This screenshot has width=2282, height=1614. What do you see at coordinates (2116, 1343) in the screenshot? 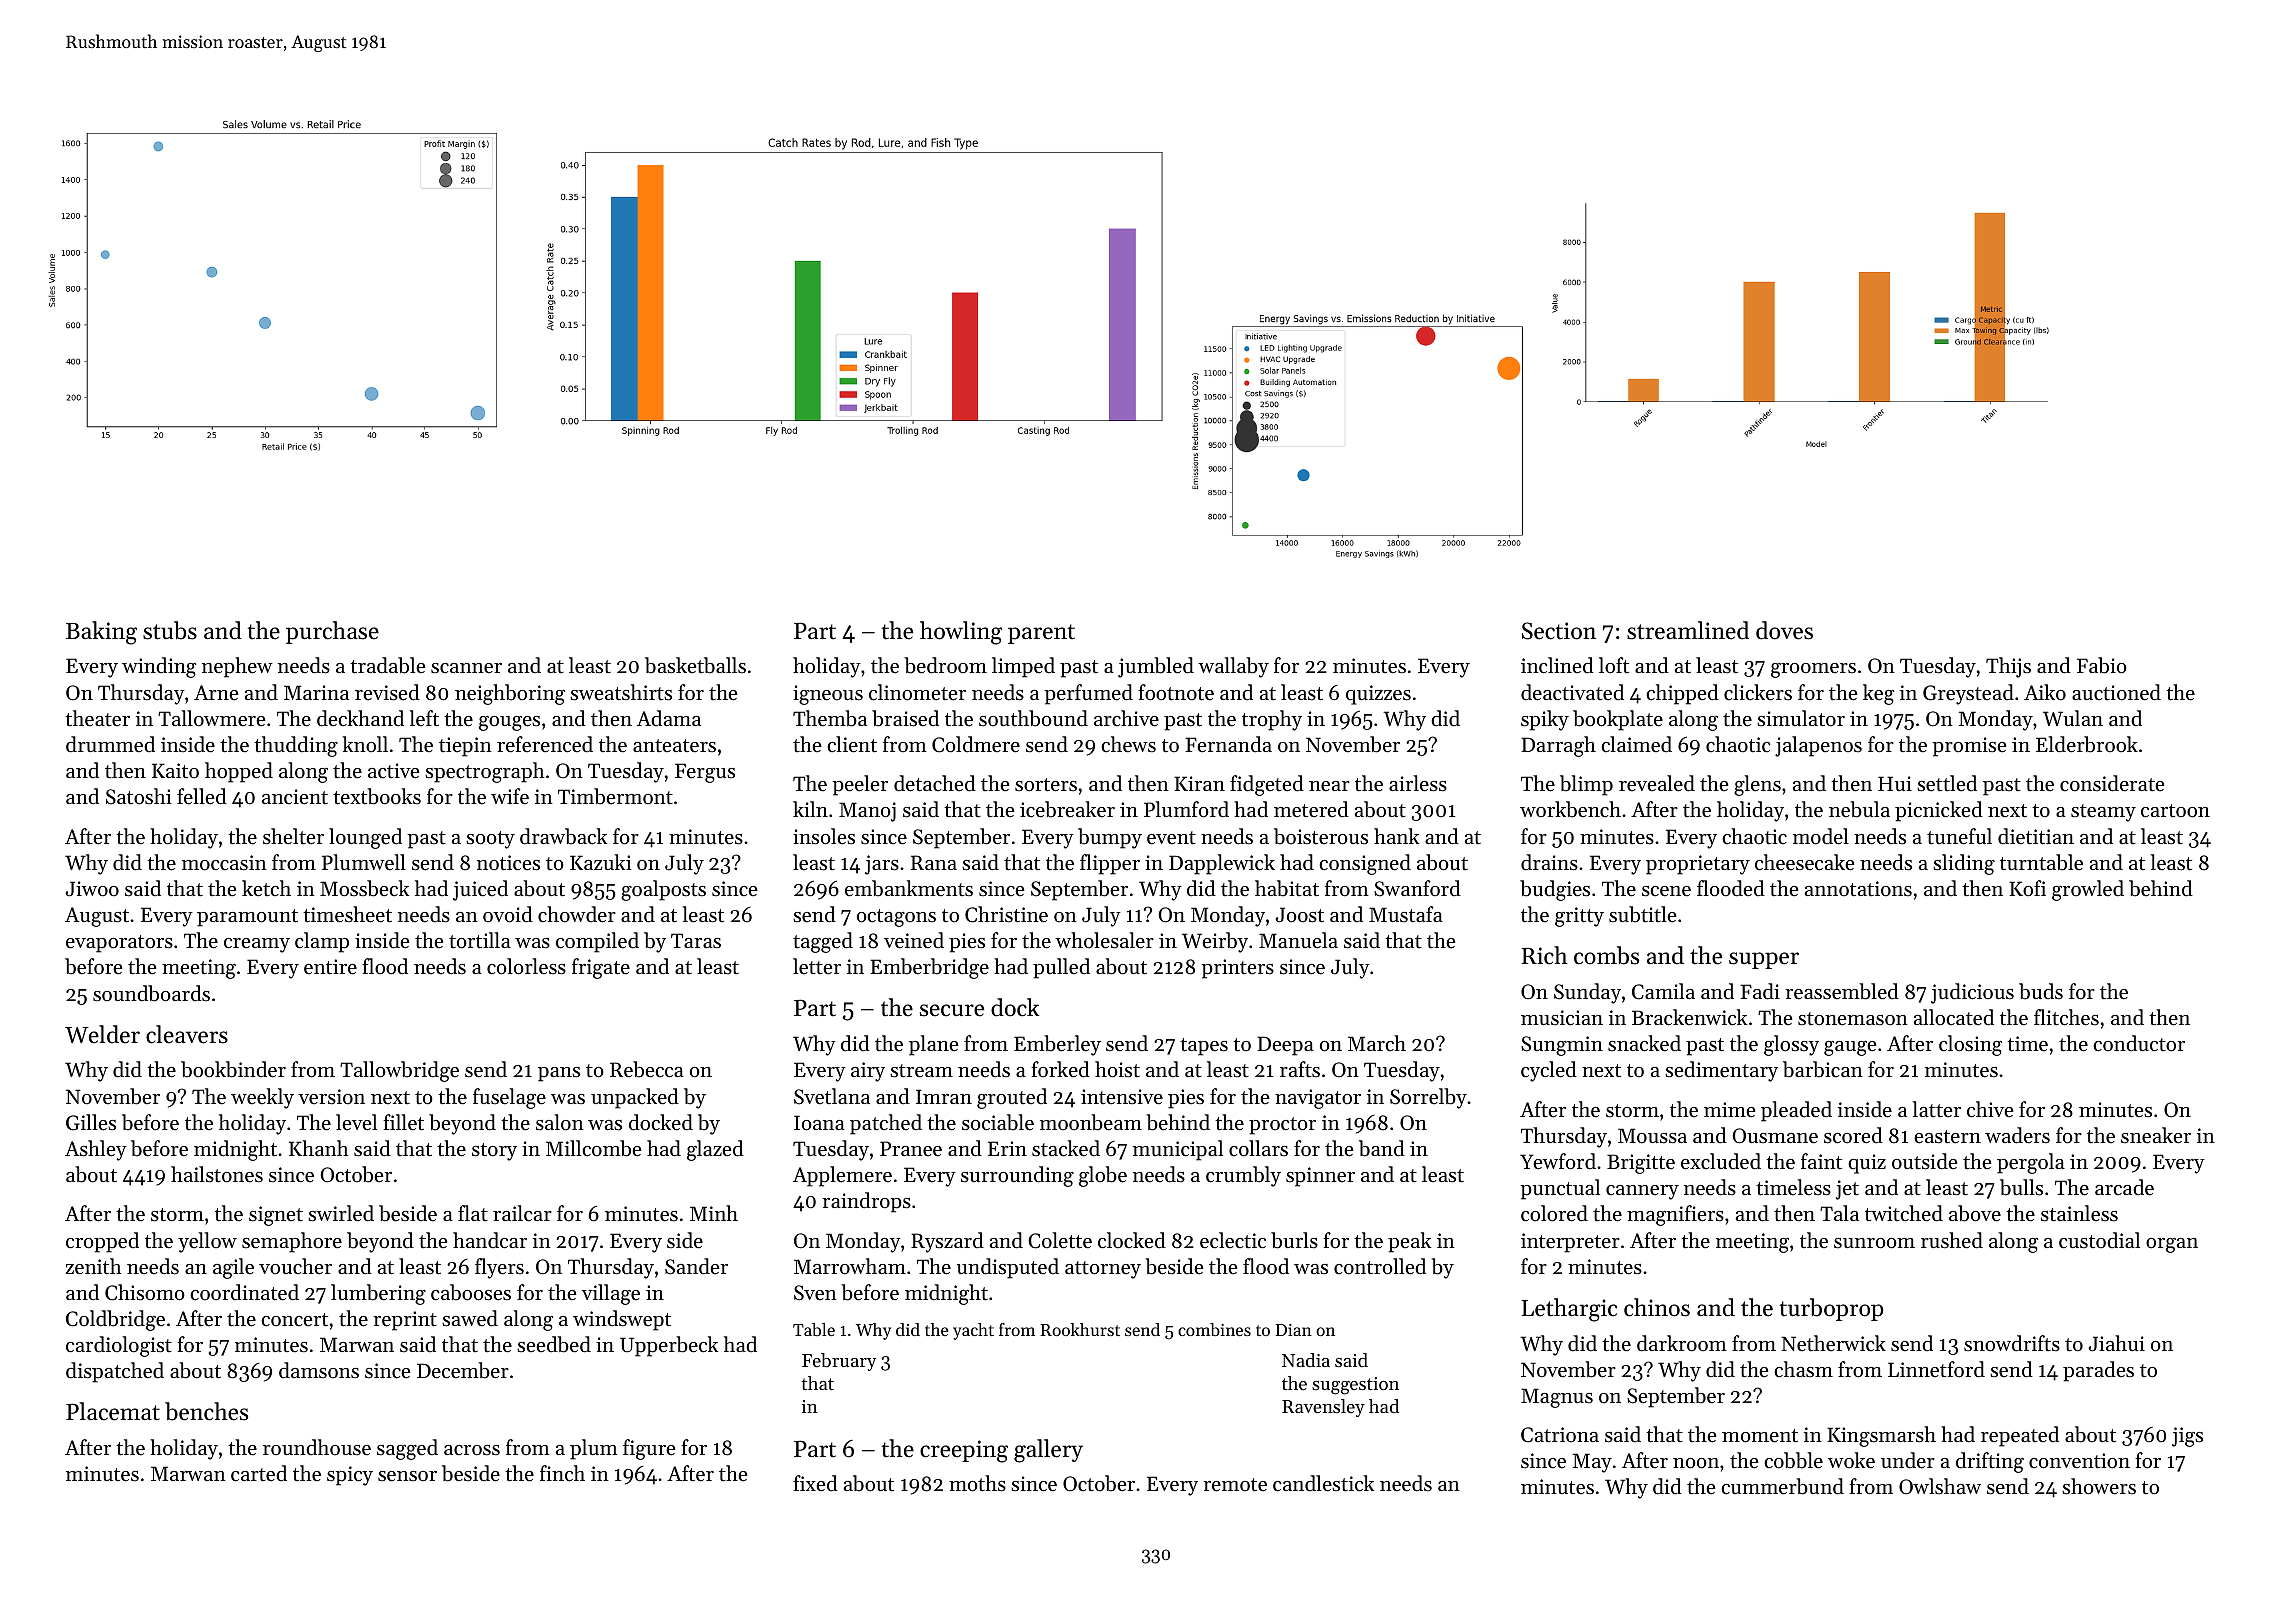
I see `Jiahui` at bounding box center [2116, 1343].
